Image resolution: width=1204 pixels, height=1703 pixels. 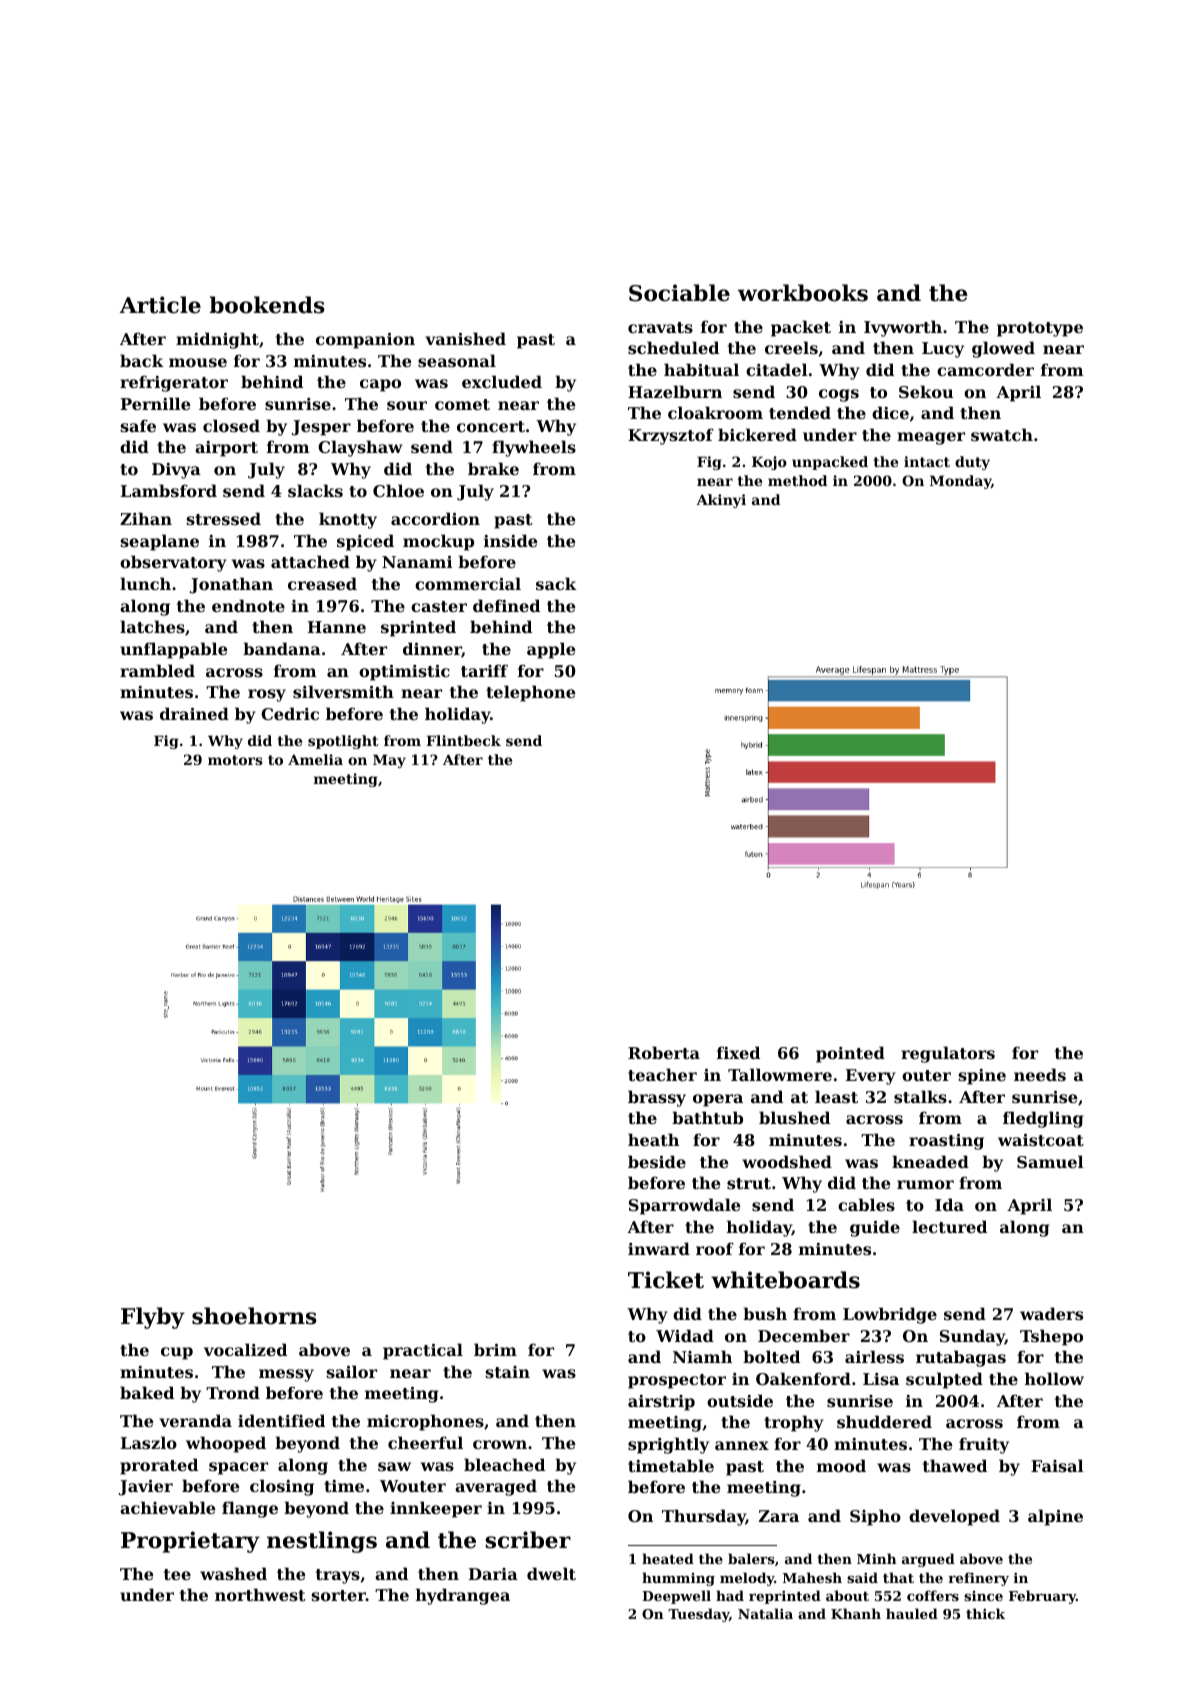 I want to click on alpine, so click(x=1055, y=1517).
